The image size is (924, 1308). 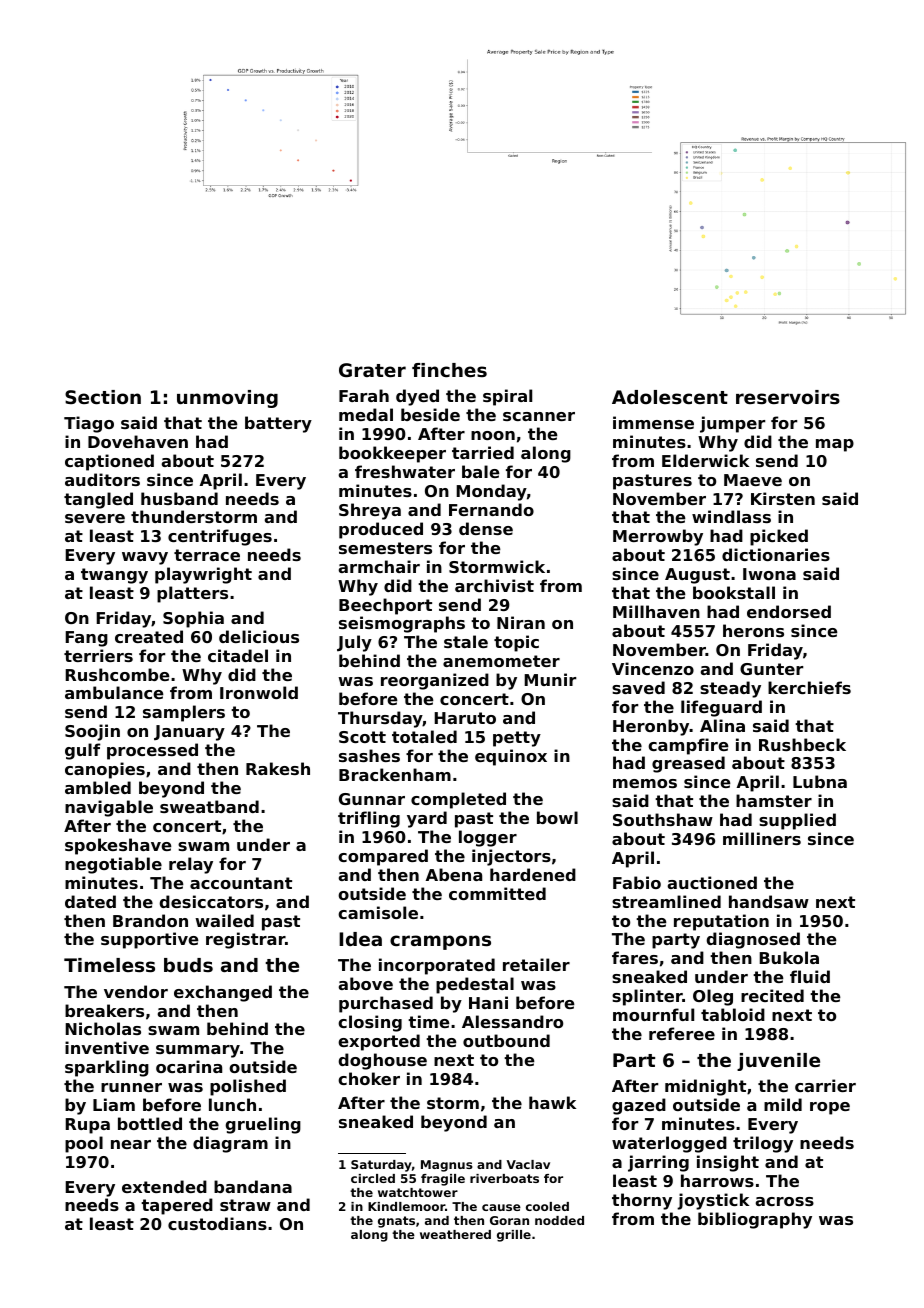 What do you see at coordinates (98, 500) in the screenshot?
I see `tangled` at bounding box center [98, 500].
